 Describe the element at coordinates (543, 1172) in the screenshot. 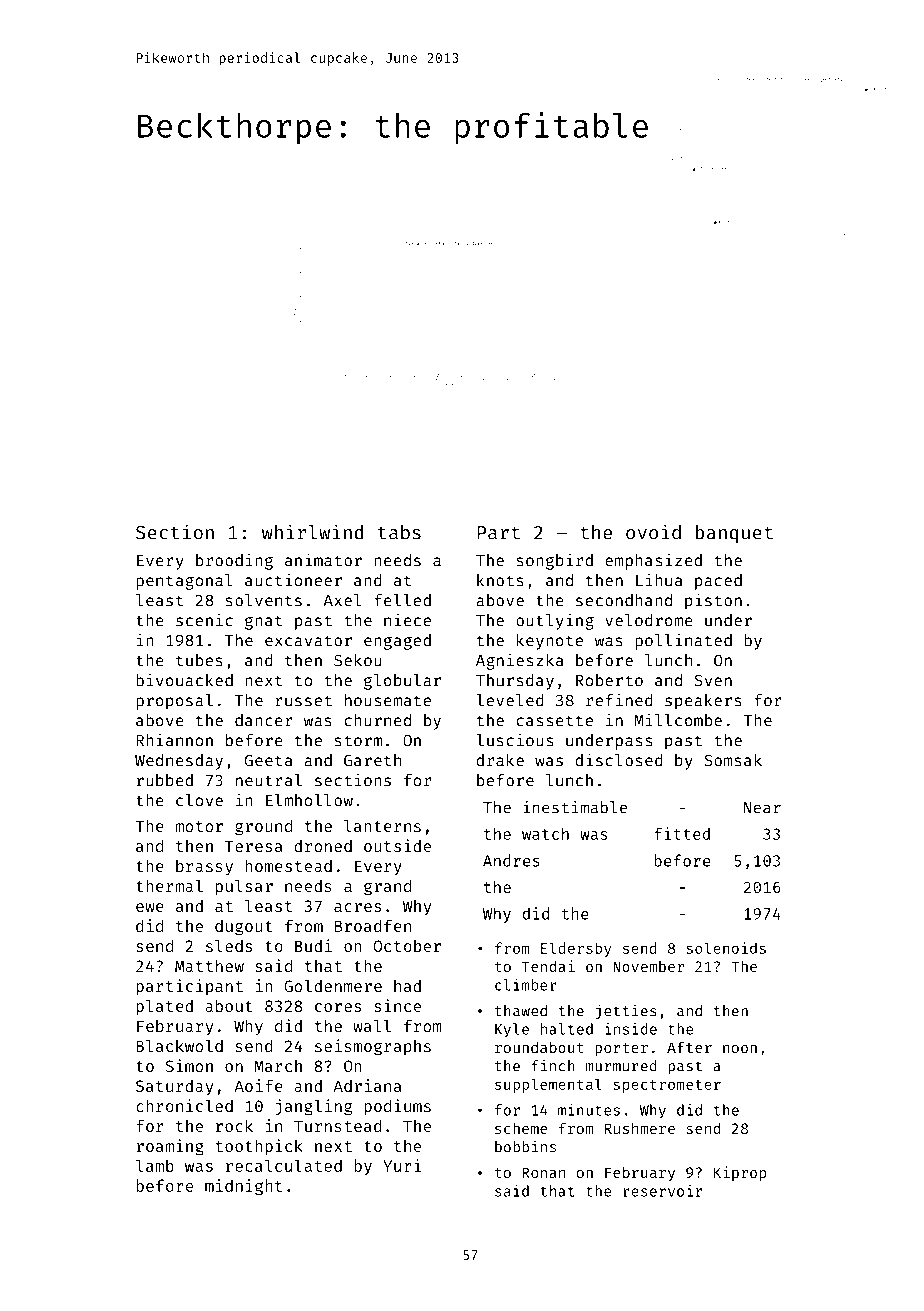

I see `Ronan` at that location.
